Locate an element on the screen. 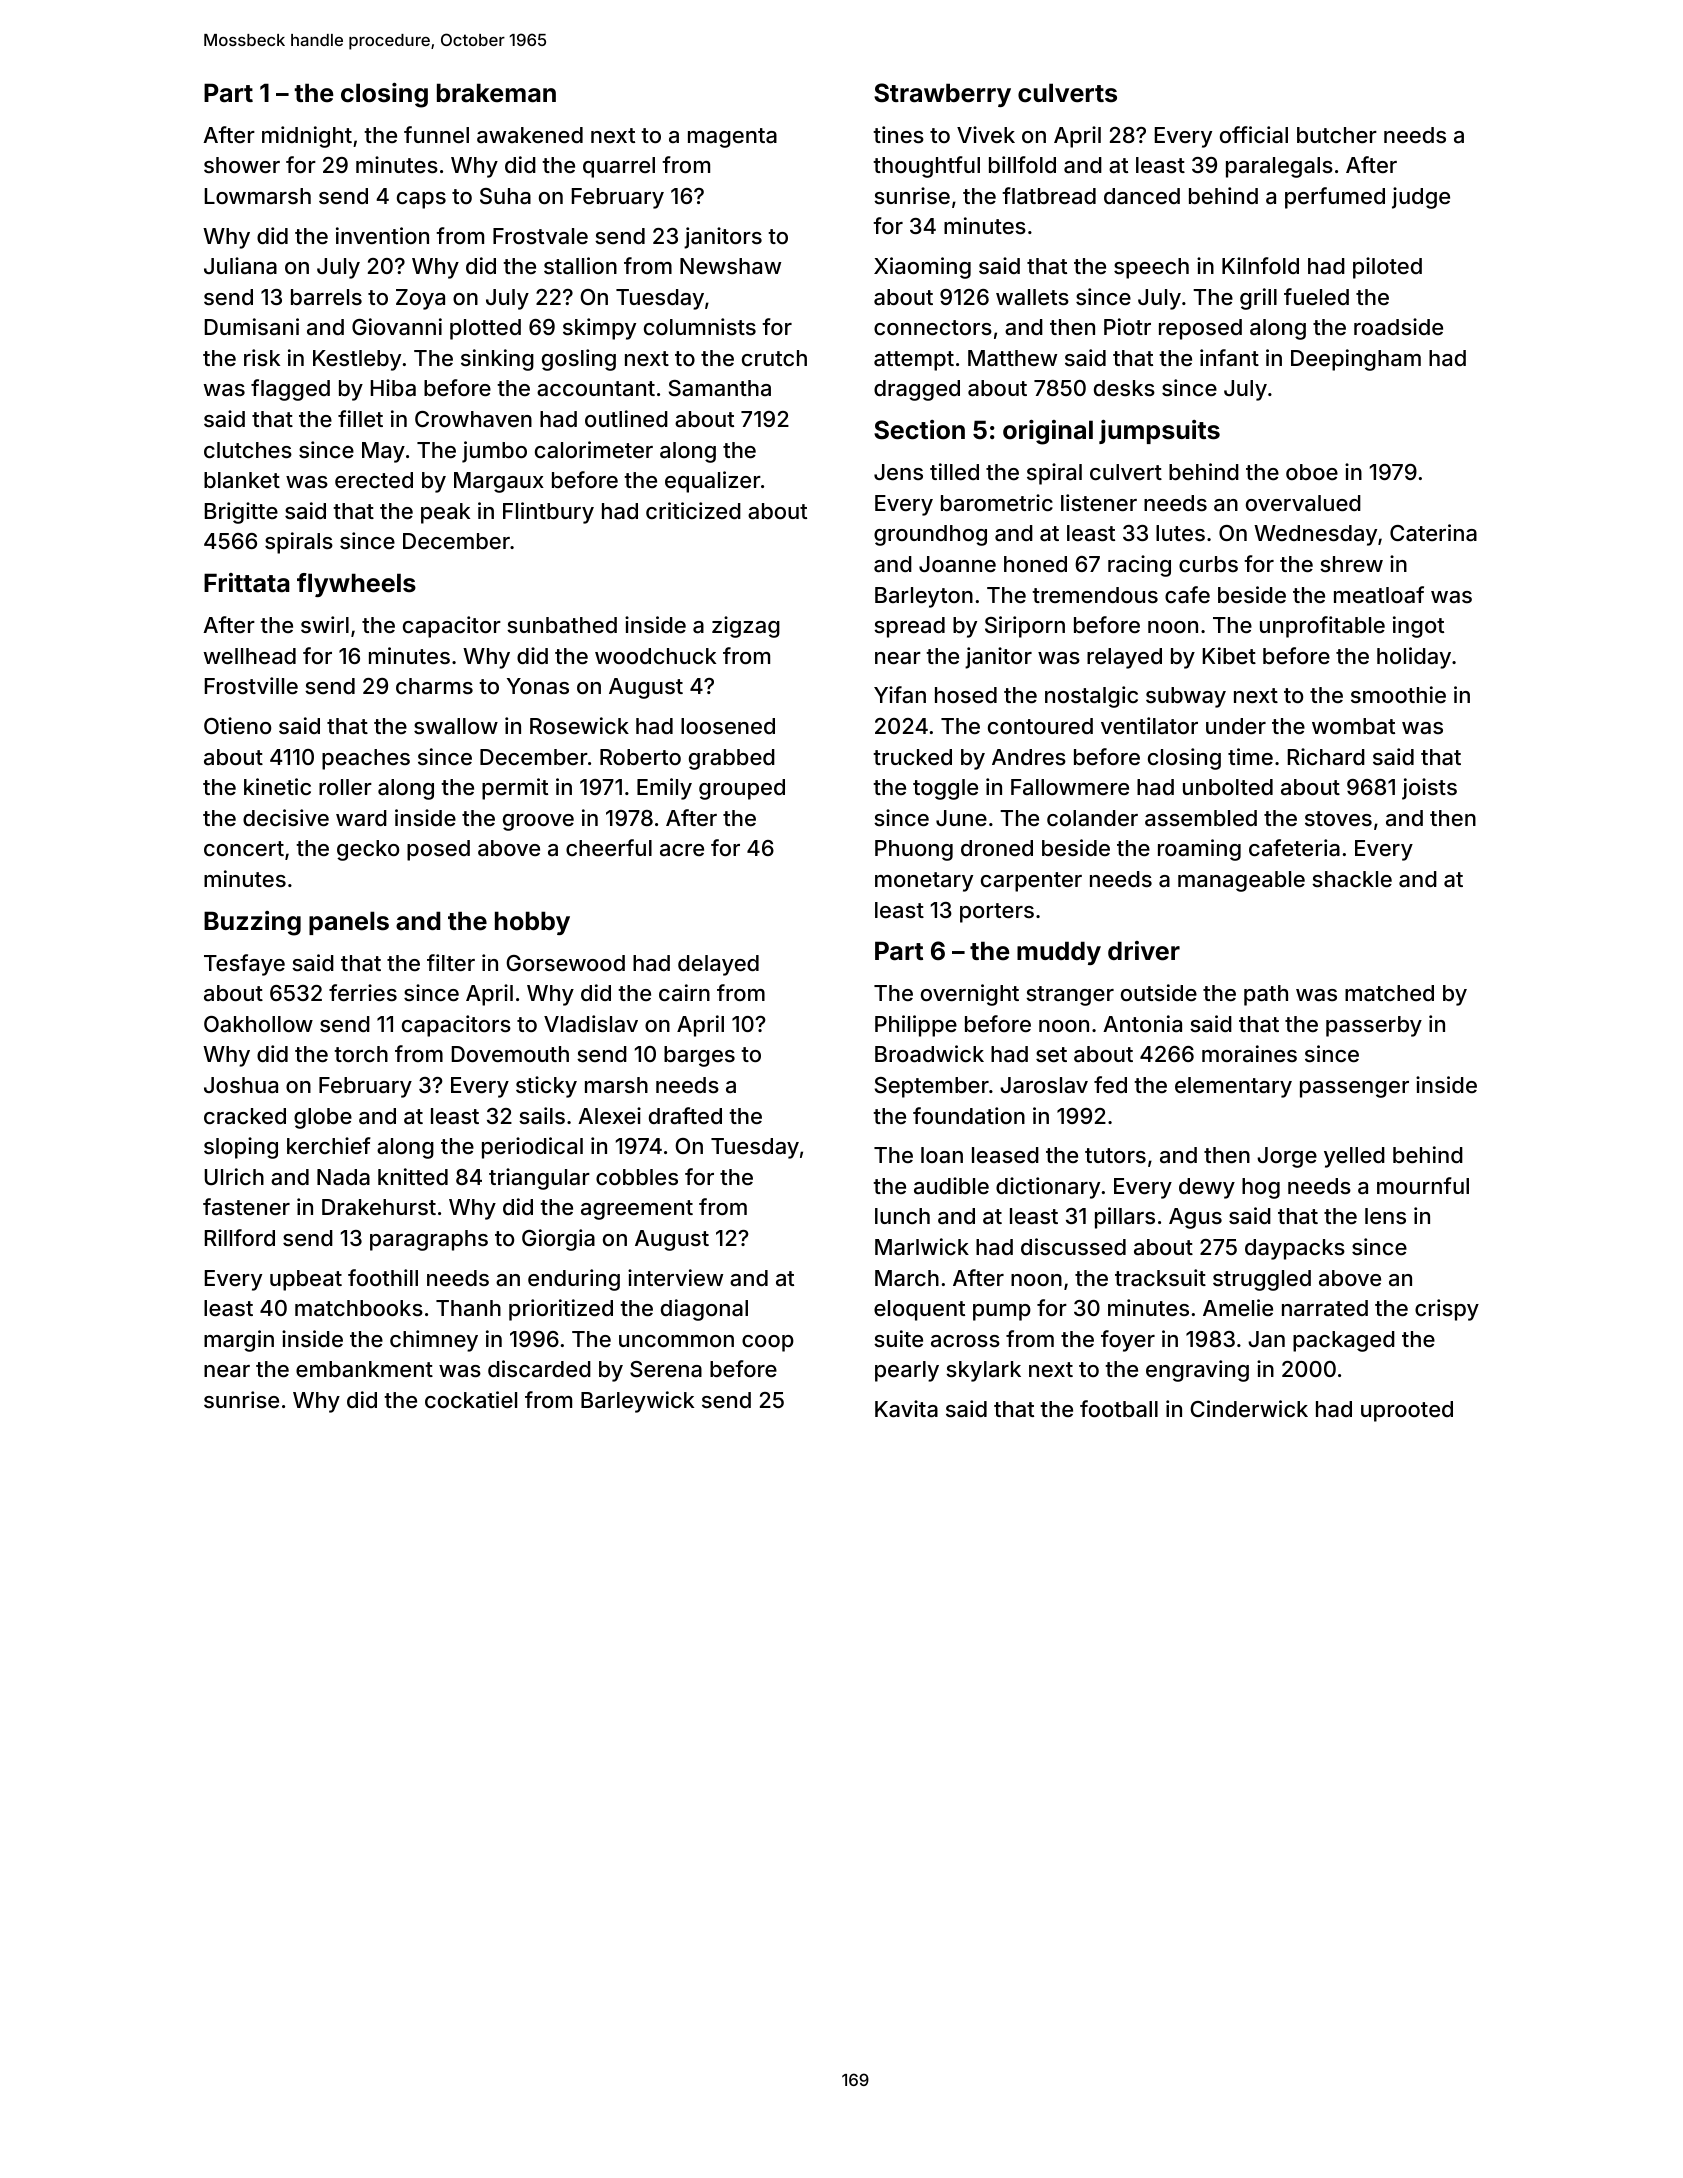 This screenshot has height=2178, width=1683. fueled is located at coordinates (1316, 296).
